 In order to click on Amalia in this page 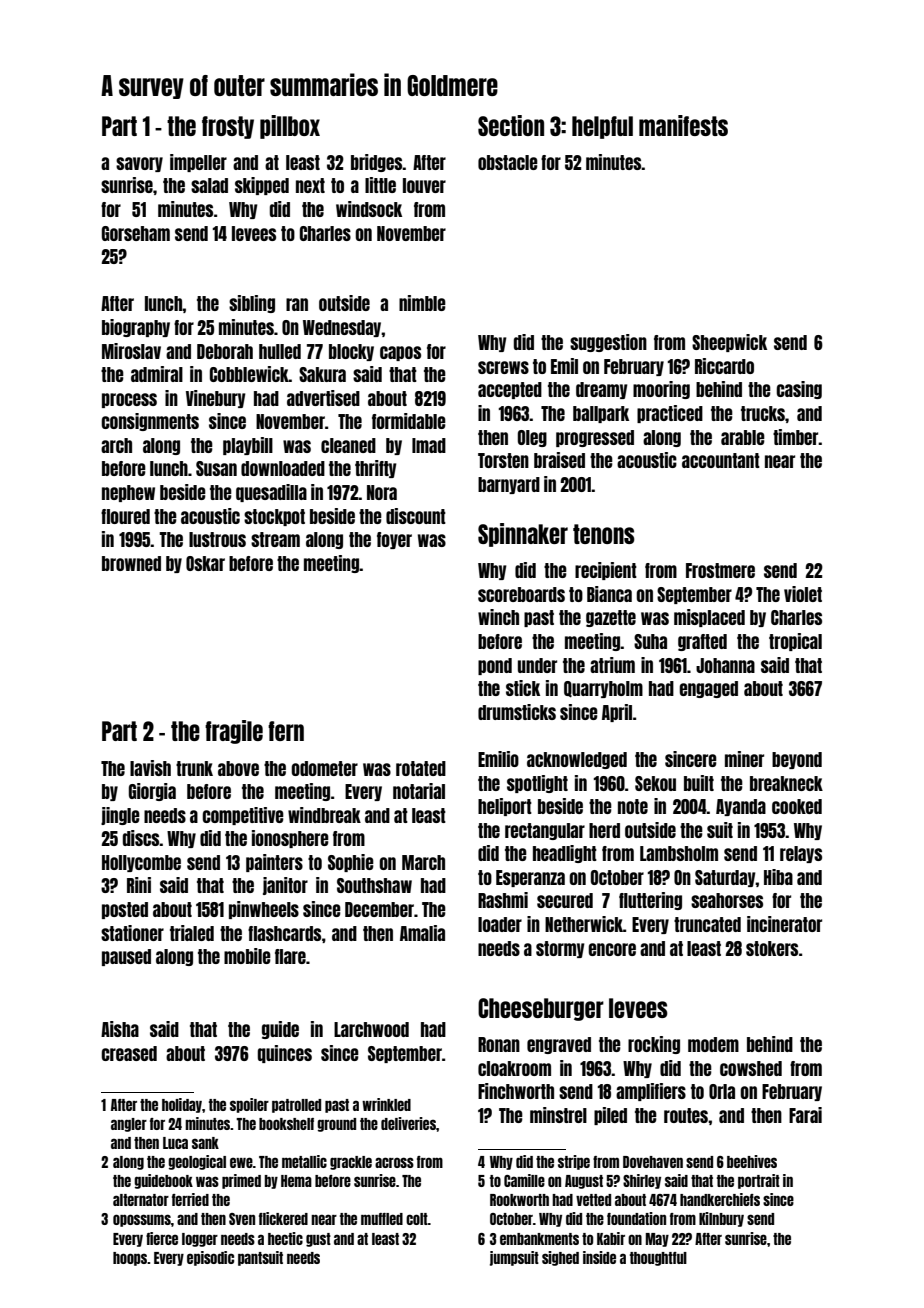, I will do `click(422, 933)`.
